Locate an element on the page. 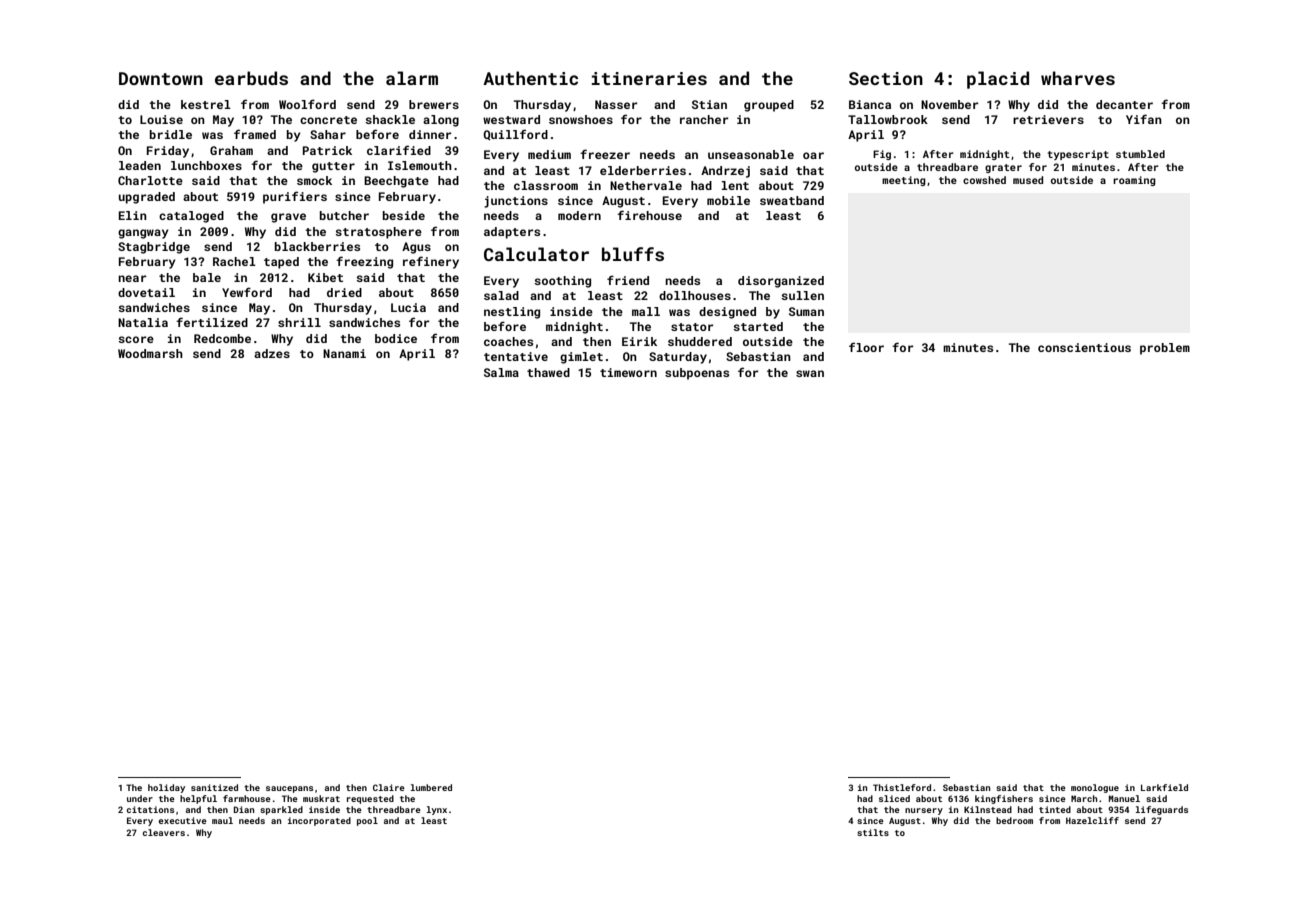  subpoenas is located at coordinates (697, 374).
